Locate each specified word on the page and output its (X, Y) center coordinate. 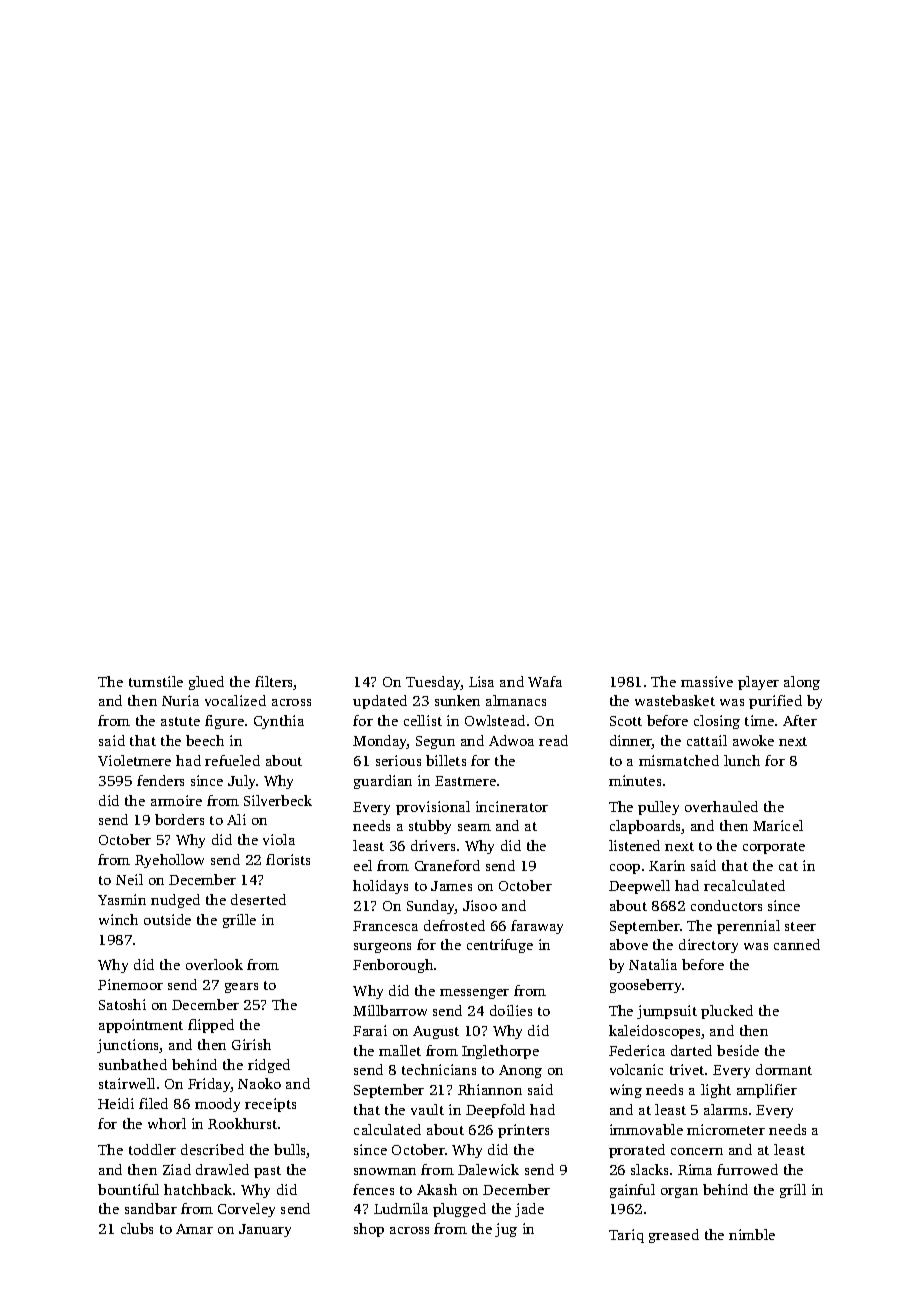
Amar (194, 1229)
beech (205, 740)
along (802, 683)
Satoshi (122, 1004)
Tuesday (433, 683)
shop (369, 1230)
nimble (752, 1234)
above (629, 944)
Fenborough (393, 966)
